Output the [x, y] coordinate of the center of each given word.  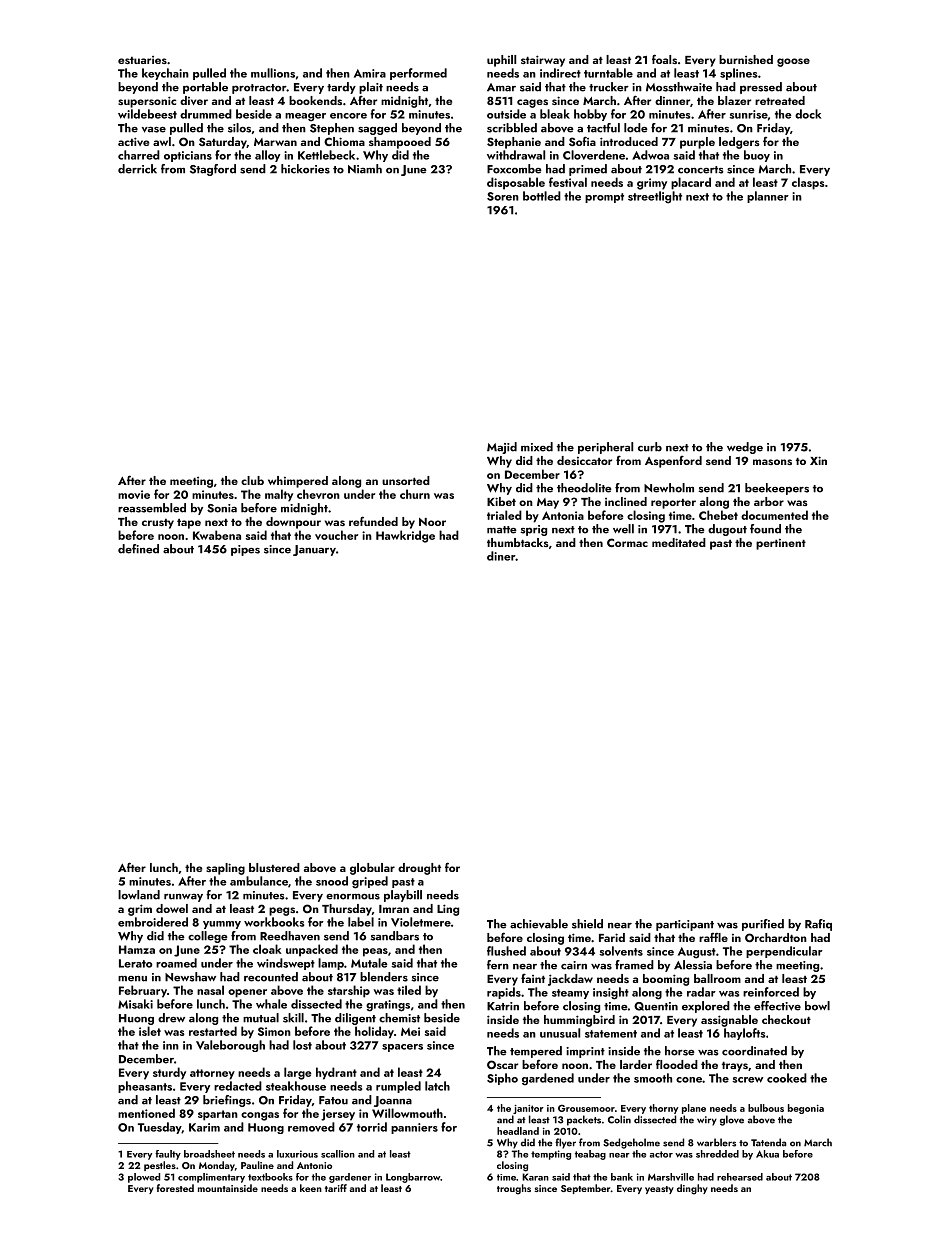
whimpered [298, 482]
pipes [245, 550]
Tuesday [160, 1128]
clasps [808, 183]
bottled [542, 196]
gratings [388, 1006]
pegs [282, 911]
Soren [503, 196]
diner [501, 556]
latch [437, 1086]
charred [139, 155]
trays [735, 1067]
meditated [679, 542]
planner [768, 197]
